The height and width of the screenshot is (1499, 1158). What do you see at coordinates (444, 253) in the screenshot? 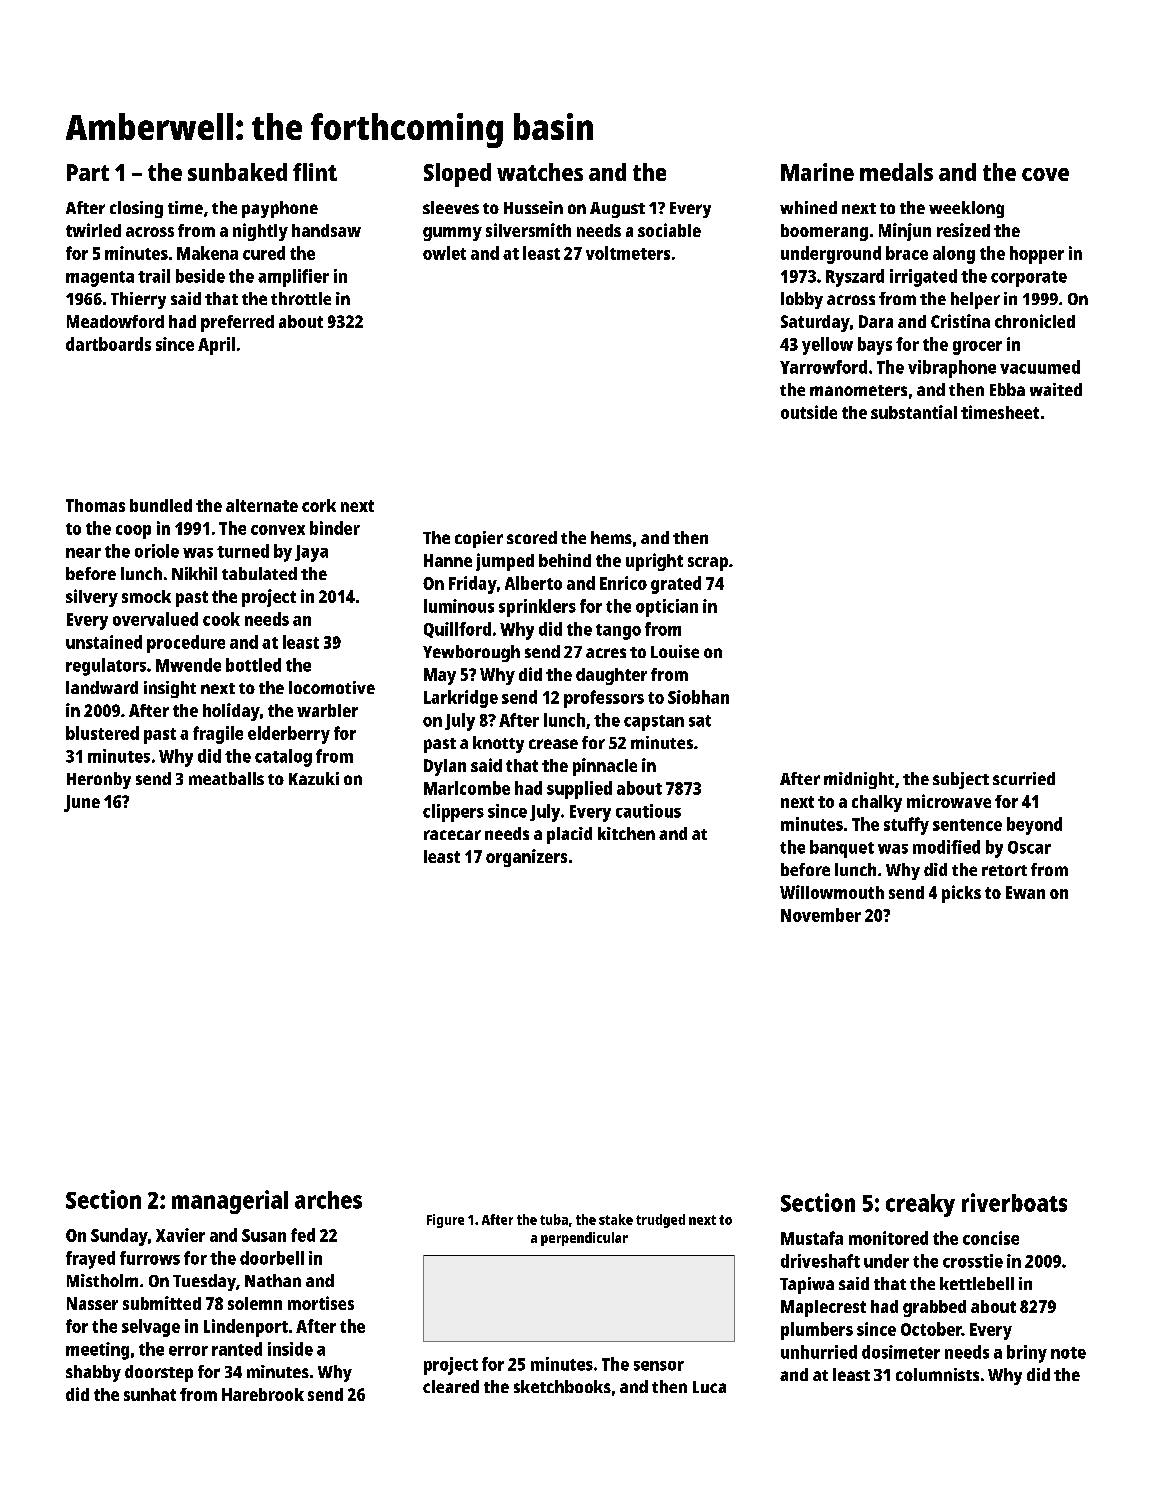
I see `owlet` at bounding box center [444, 253].
